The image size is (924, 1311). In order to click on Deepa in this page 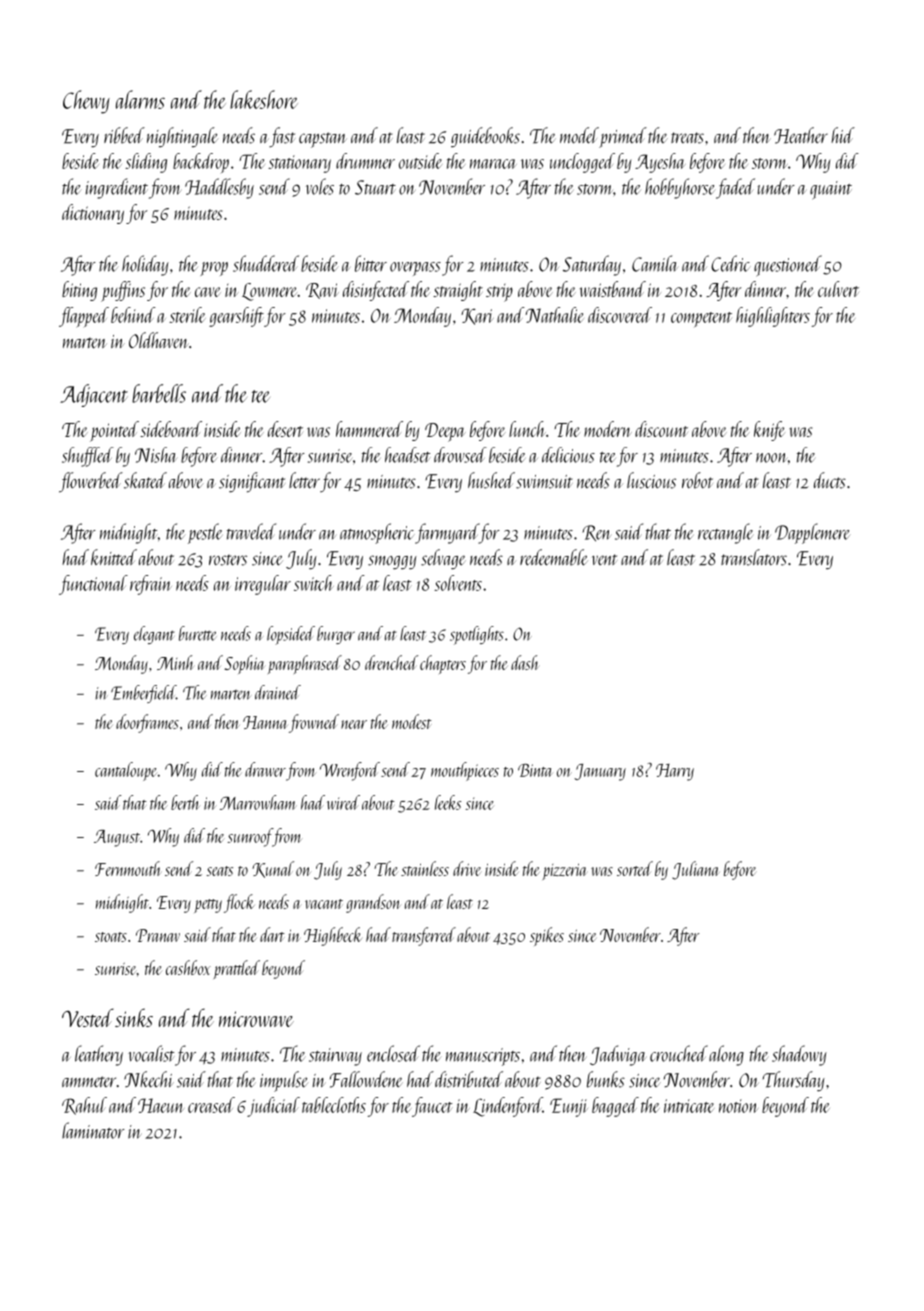, I will do `click(445, 432)`.
